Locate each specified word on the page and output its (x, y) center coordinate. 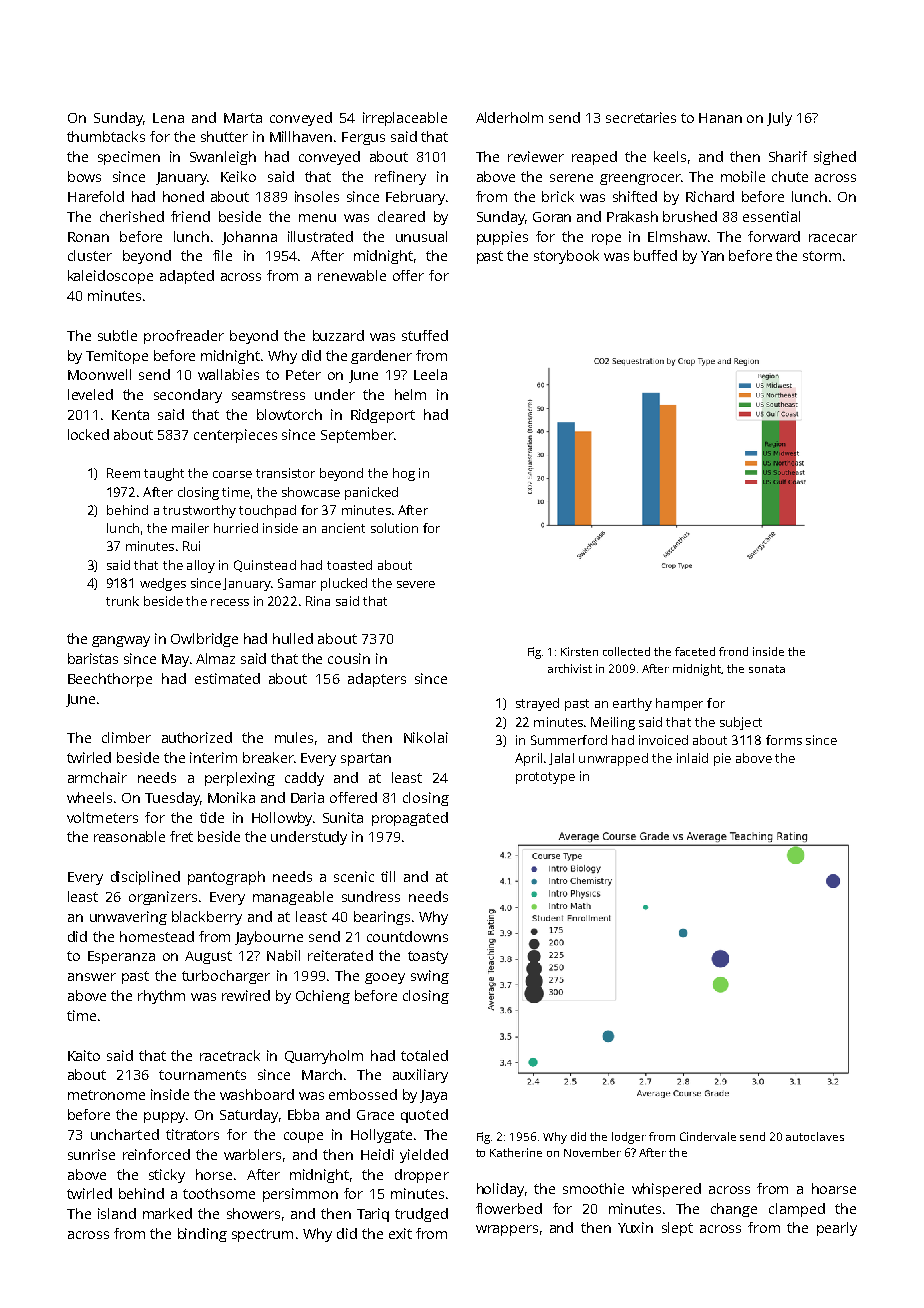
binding (202, 1235)
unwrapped (613, 759)
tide (212, 817)
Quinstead (265, 566)
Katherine (516, 1152)
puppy (164, 1117)
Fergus (363, 138)
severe (416, 584)
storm (822, 256)
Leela (430, 374)
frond (733, 651)
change (734, 1210)
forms (784, 740)
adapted (187, 277)
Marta (243, 118)
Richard (710, 196)
